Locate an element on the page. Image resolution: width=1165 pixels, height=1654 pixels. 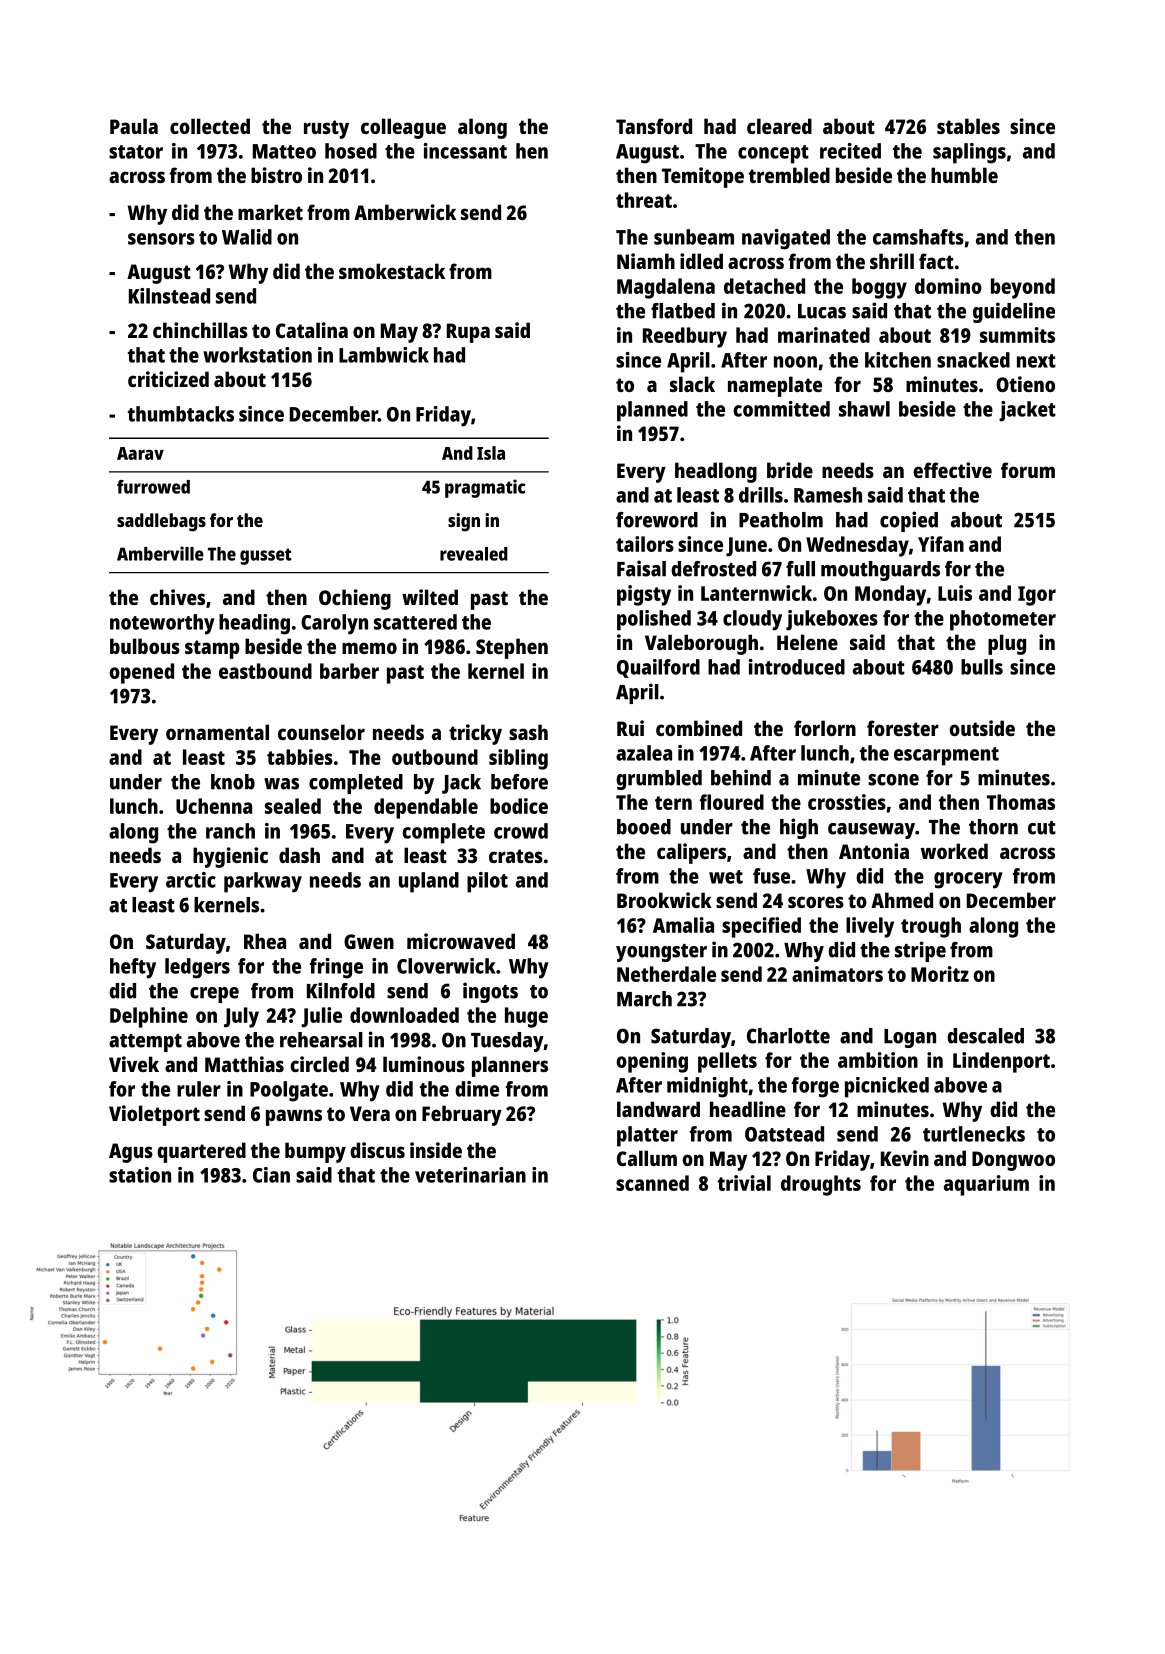
Amberwick is located at coordinates (405, 212).
